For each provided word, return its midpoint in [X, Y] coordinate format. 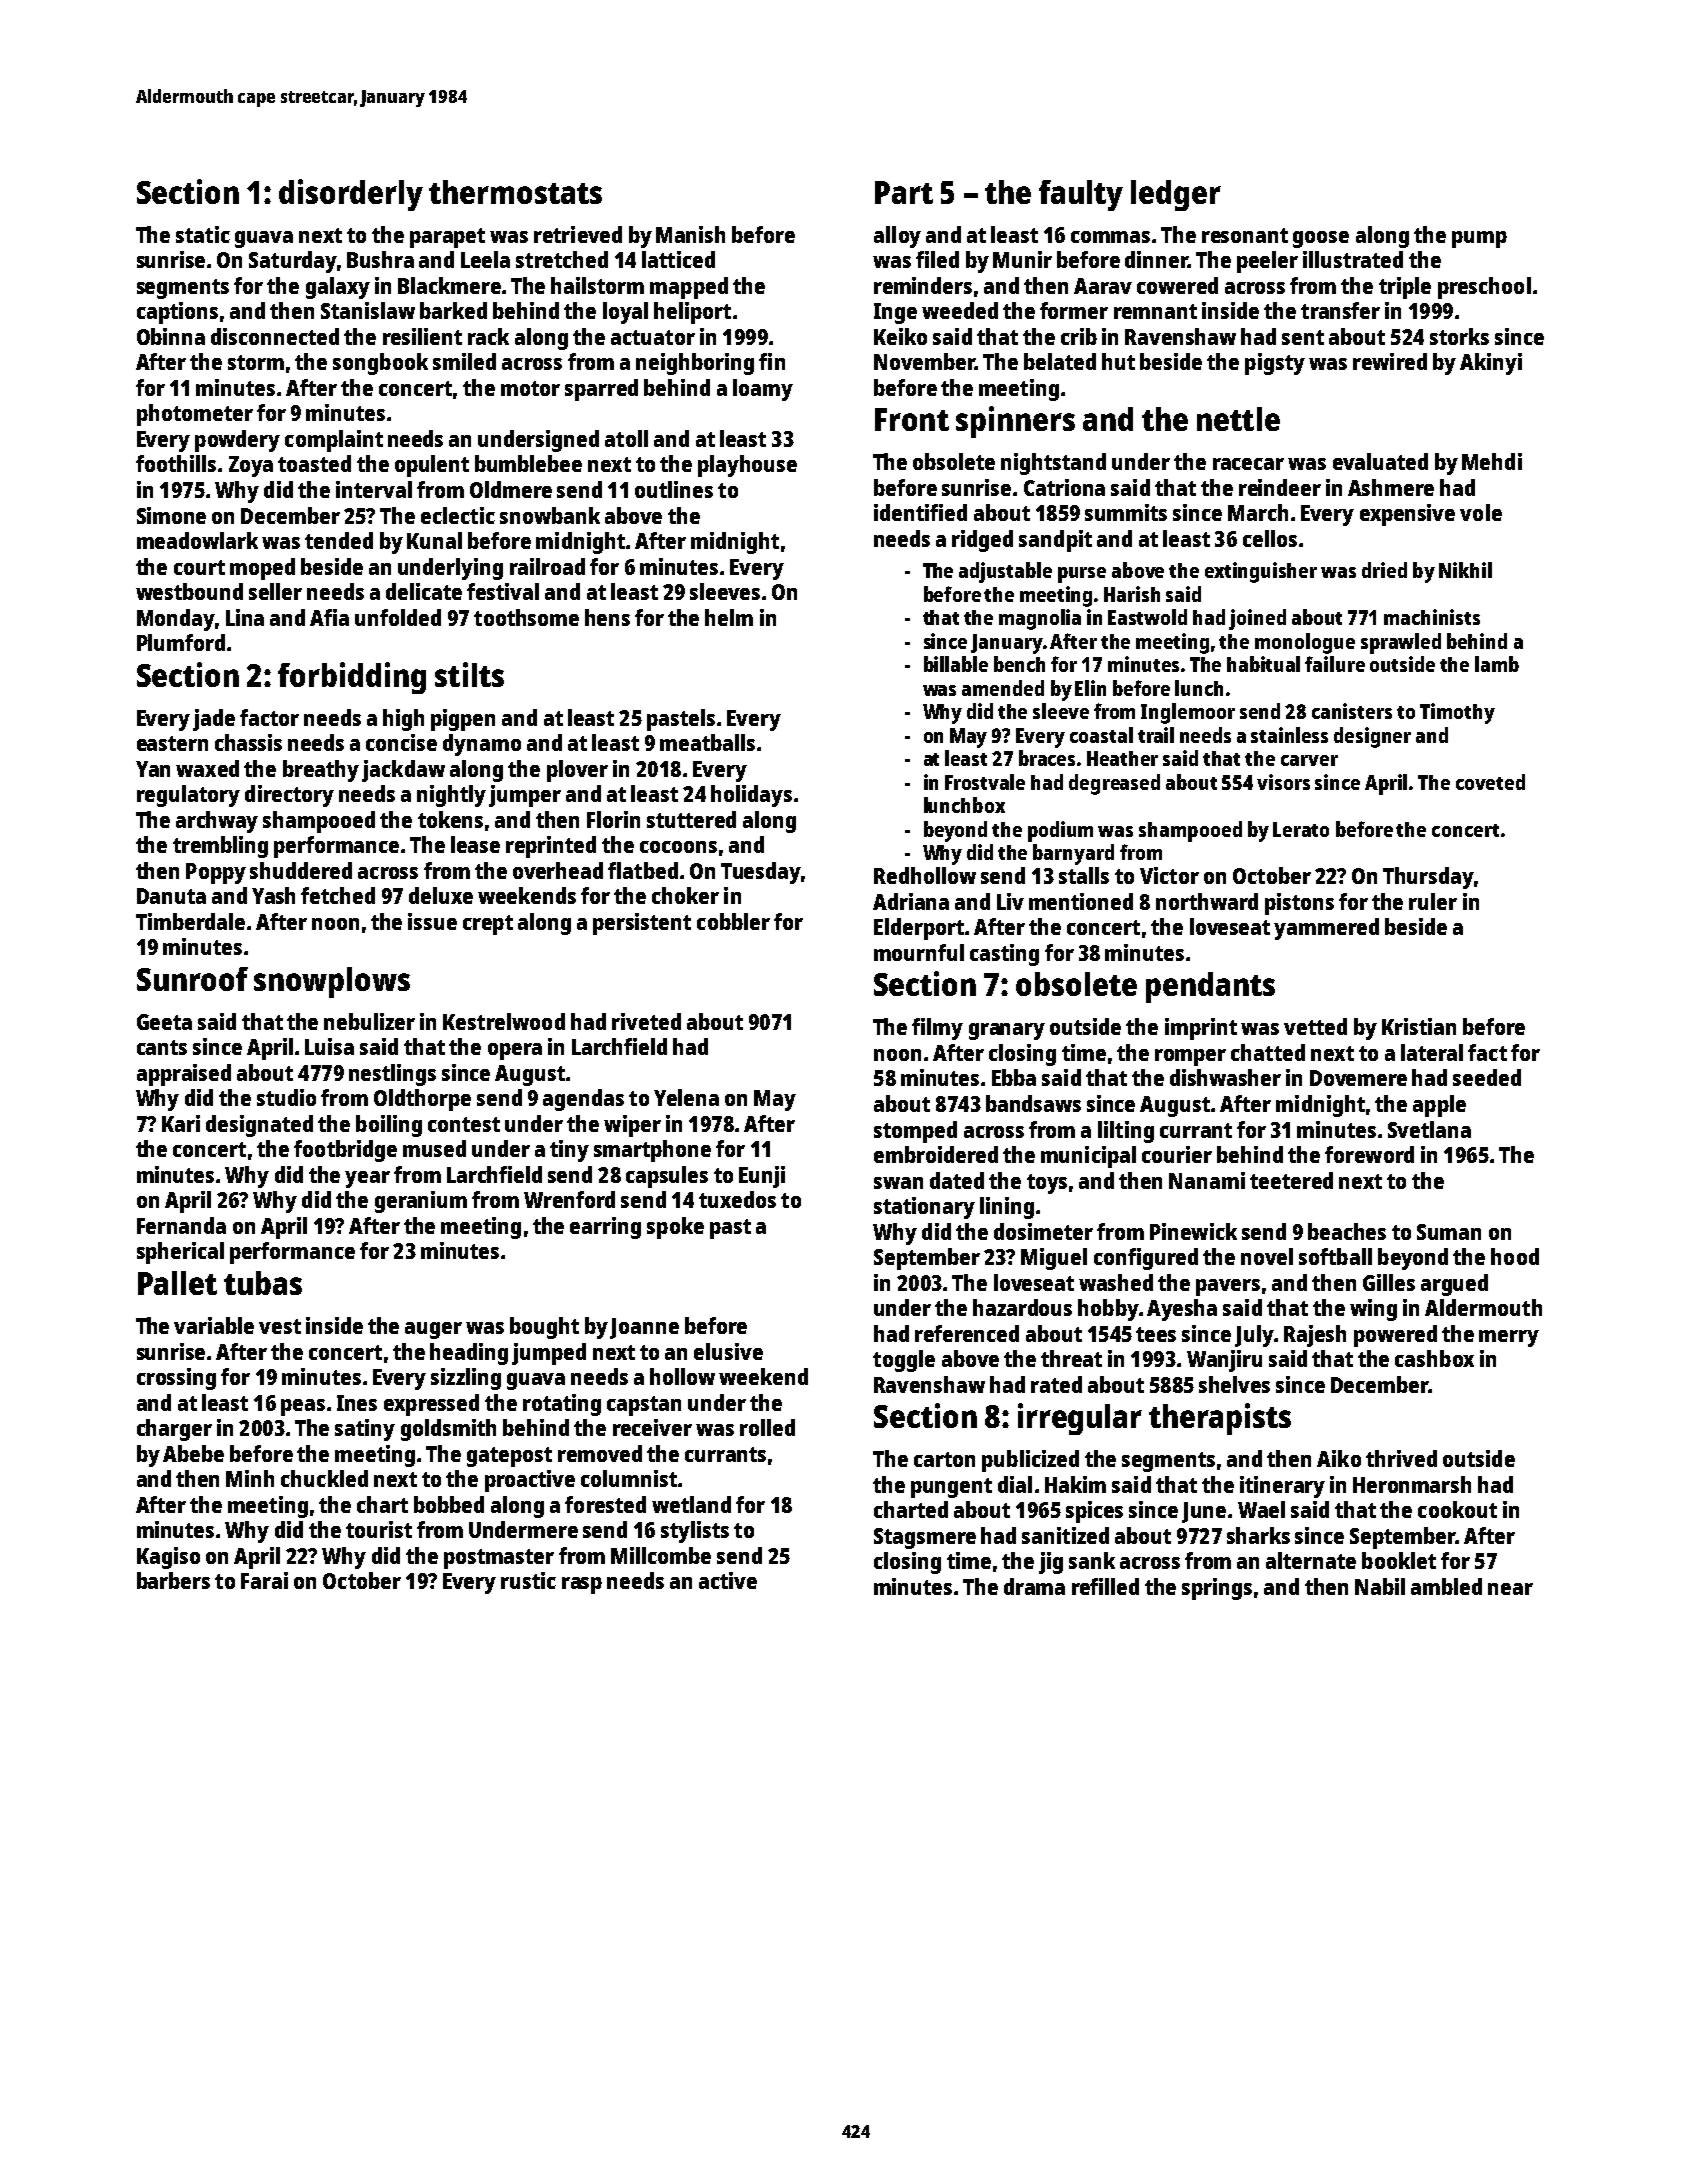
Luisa [329, 1046]
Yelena [686, 1097]
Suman [1449, 1232]
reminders [923, 285]
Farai [264, 1580]
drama [1034, 1586]
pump [1479, 239]
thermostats [515, 192]
